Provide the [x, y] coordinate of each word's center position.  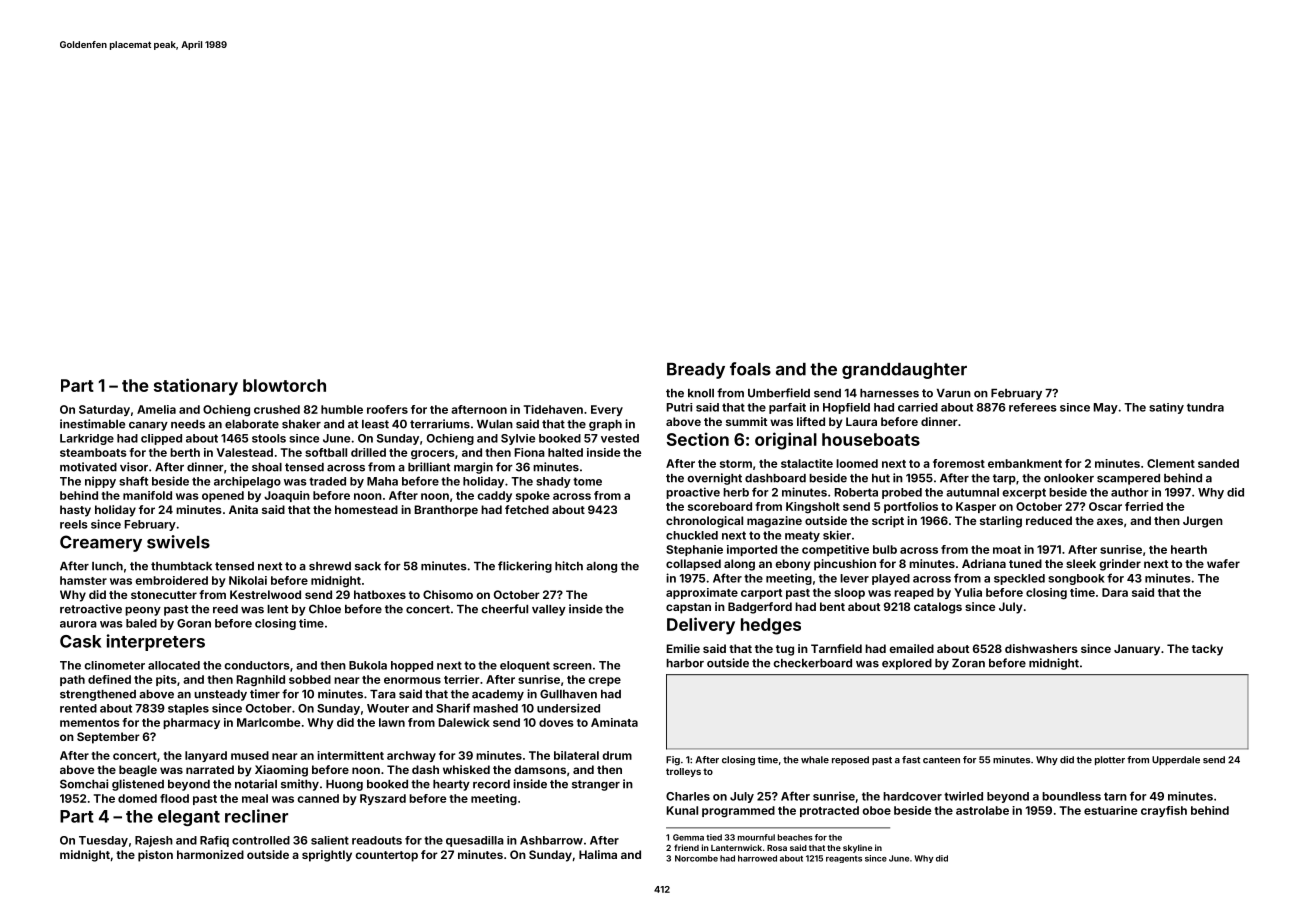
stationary [196, 387]
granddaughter [904, 371]
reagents [844, 859]
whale [815, 760]
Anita [243, 509]
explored [907, 664]
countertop [386, 856]
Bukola [368, 665]
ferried [1144, 506]
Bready [696, 371]
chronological [704, 522]
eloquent [525, 666]
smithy [300, 785]
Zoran [968, 663]
